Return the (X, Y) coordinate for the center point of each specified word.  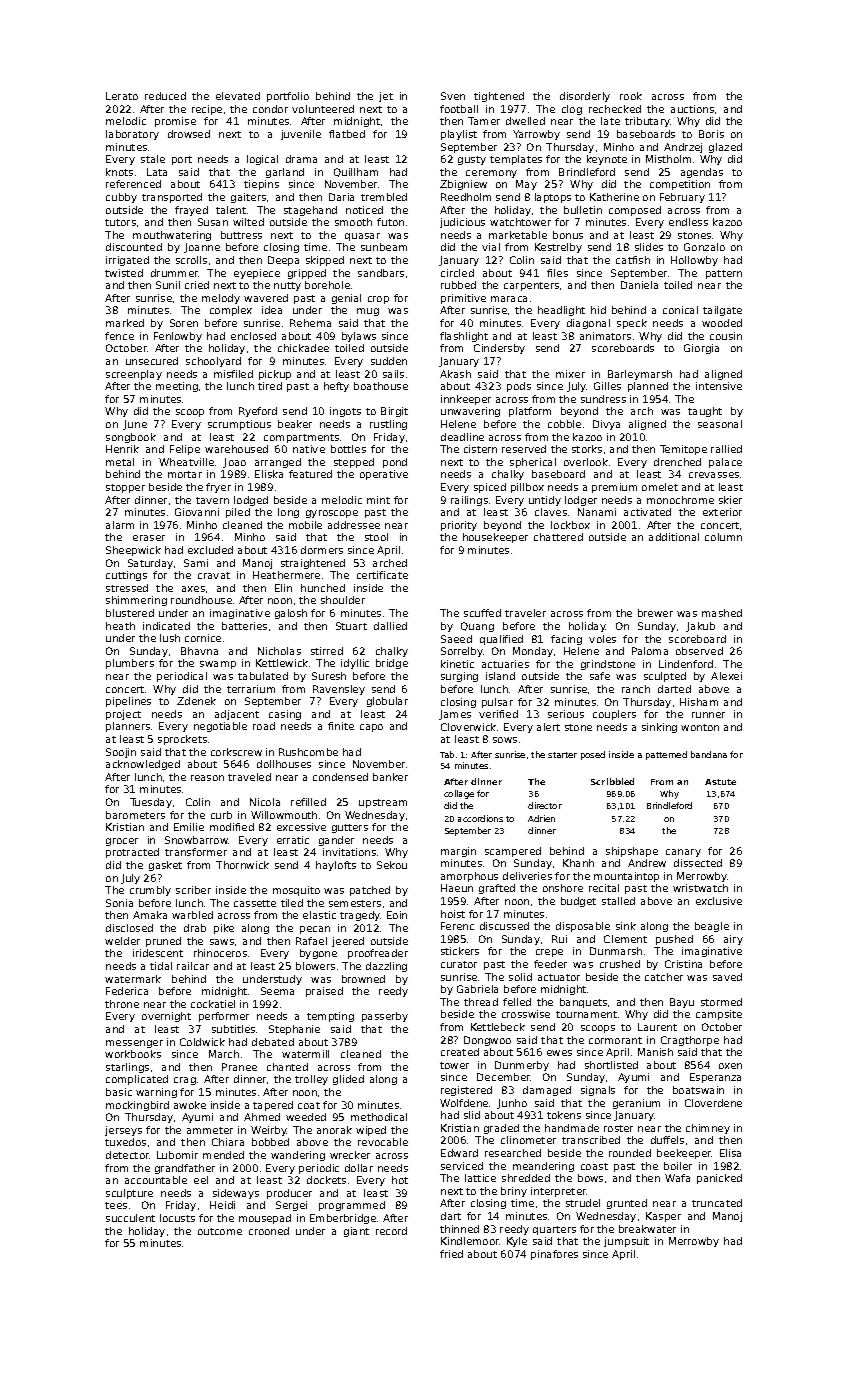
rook (631, 96)
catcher (664, 977)
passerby (385, 1017)
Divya (606, 425)
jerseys (123, 1131)
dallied (390, 626)
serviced (462, 1166)
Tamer (484, 121)
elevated (238, 96)
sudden (389, 361)
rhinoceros (220, 953)
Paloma (650, 651)
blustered (130, 613)
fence (119, 336)
